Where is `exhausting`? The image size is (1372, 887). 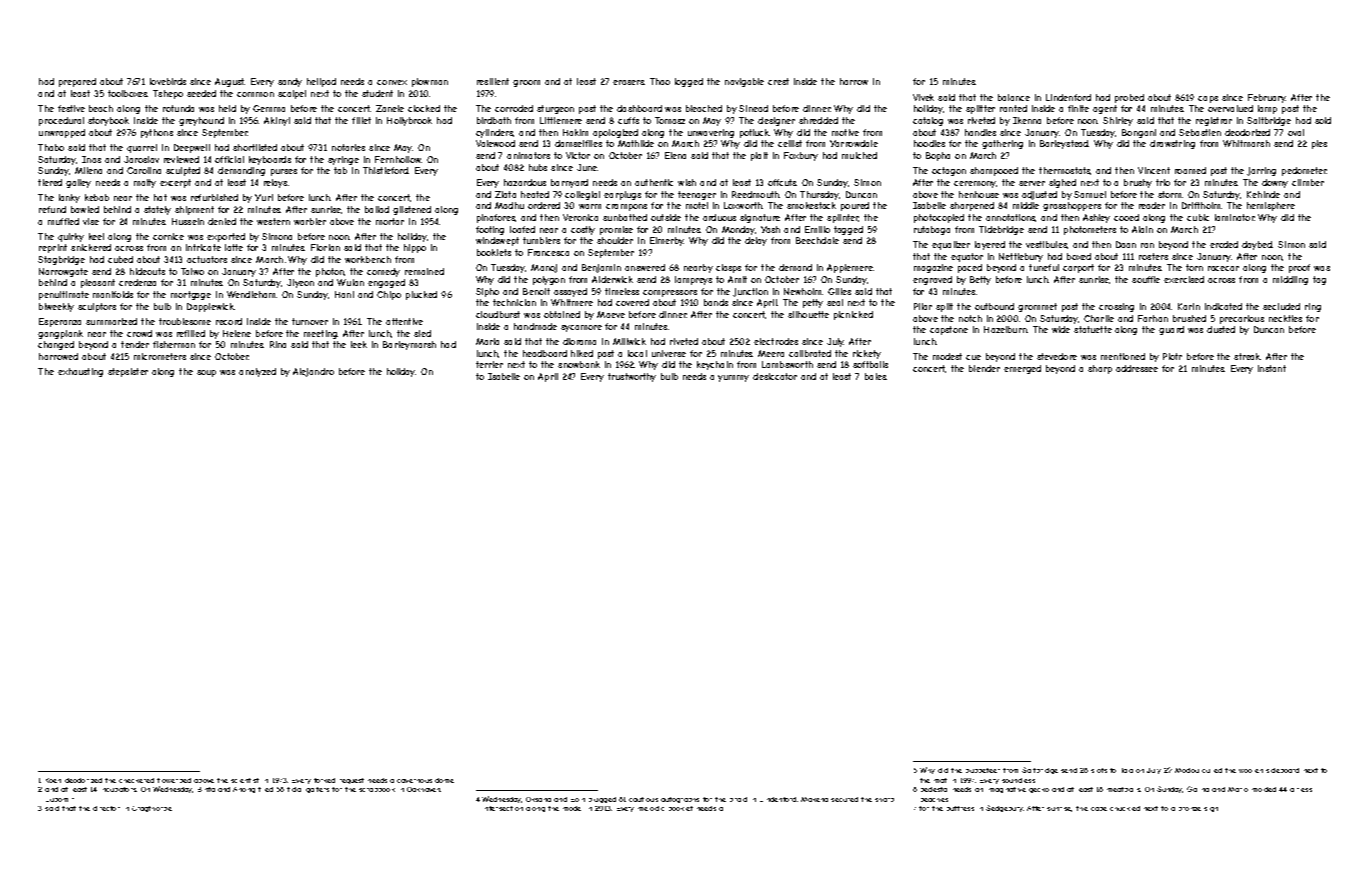
exhausting is located at coordinates (80, 372).
